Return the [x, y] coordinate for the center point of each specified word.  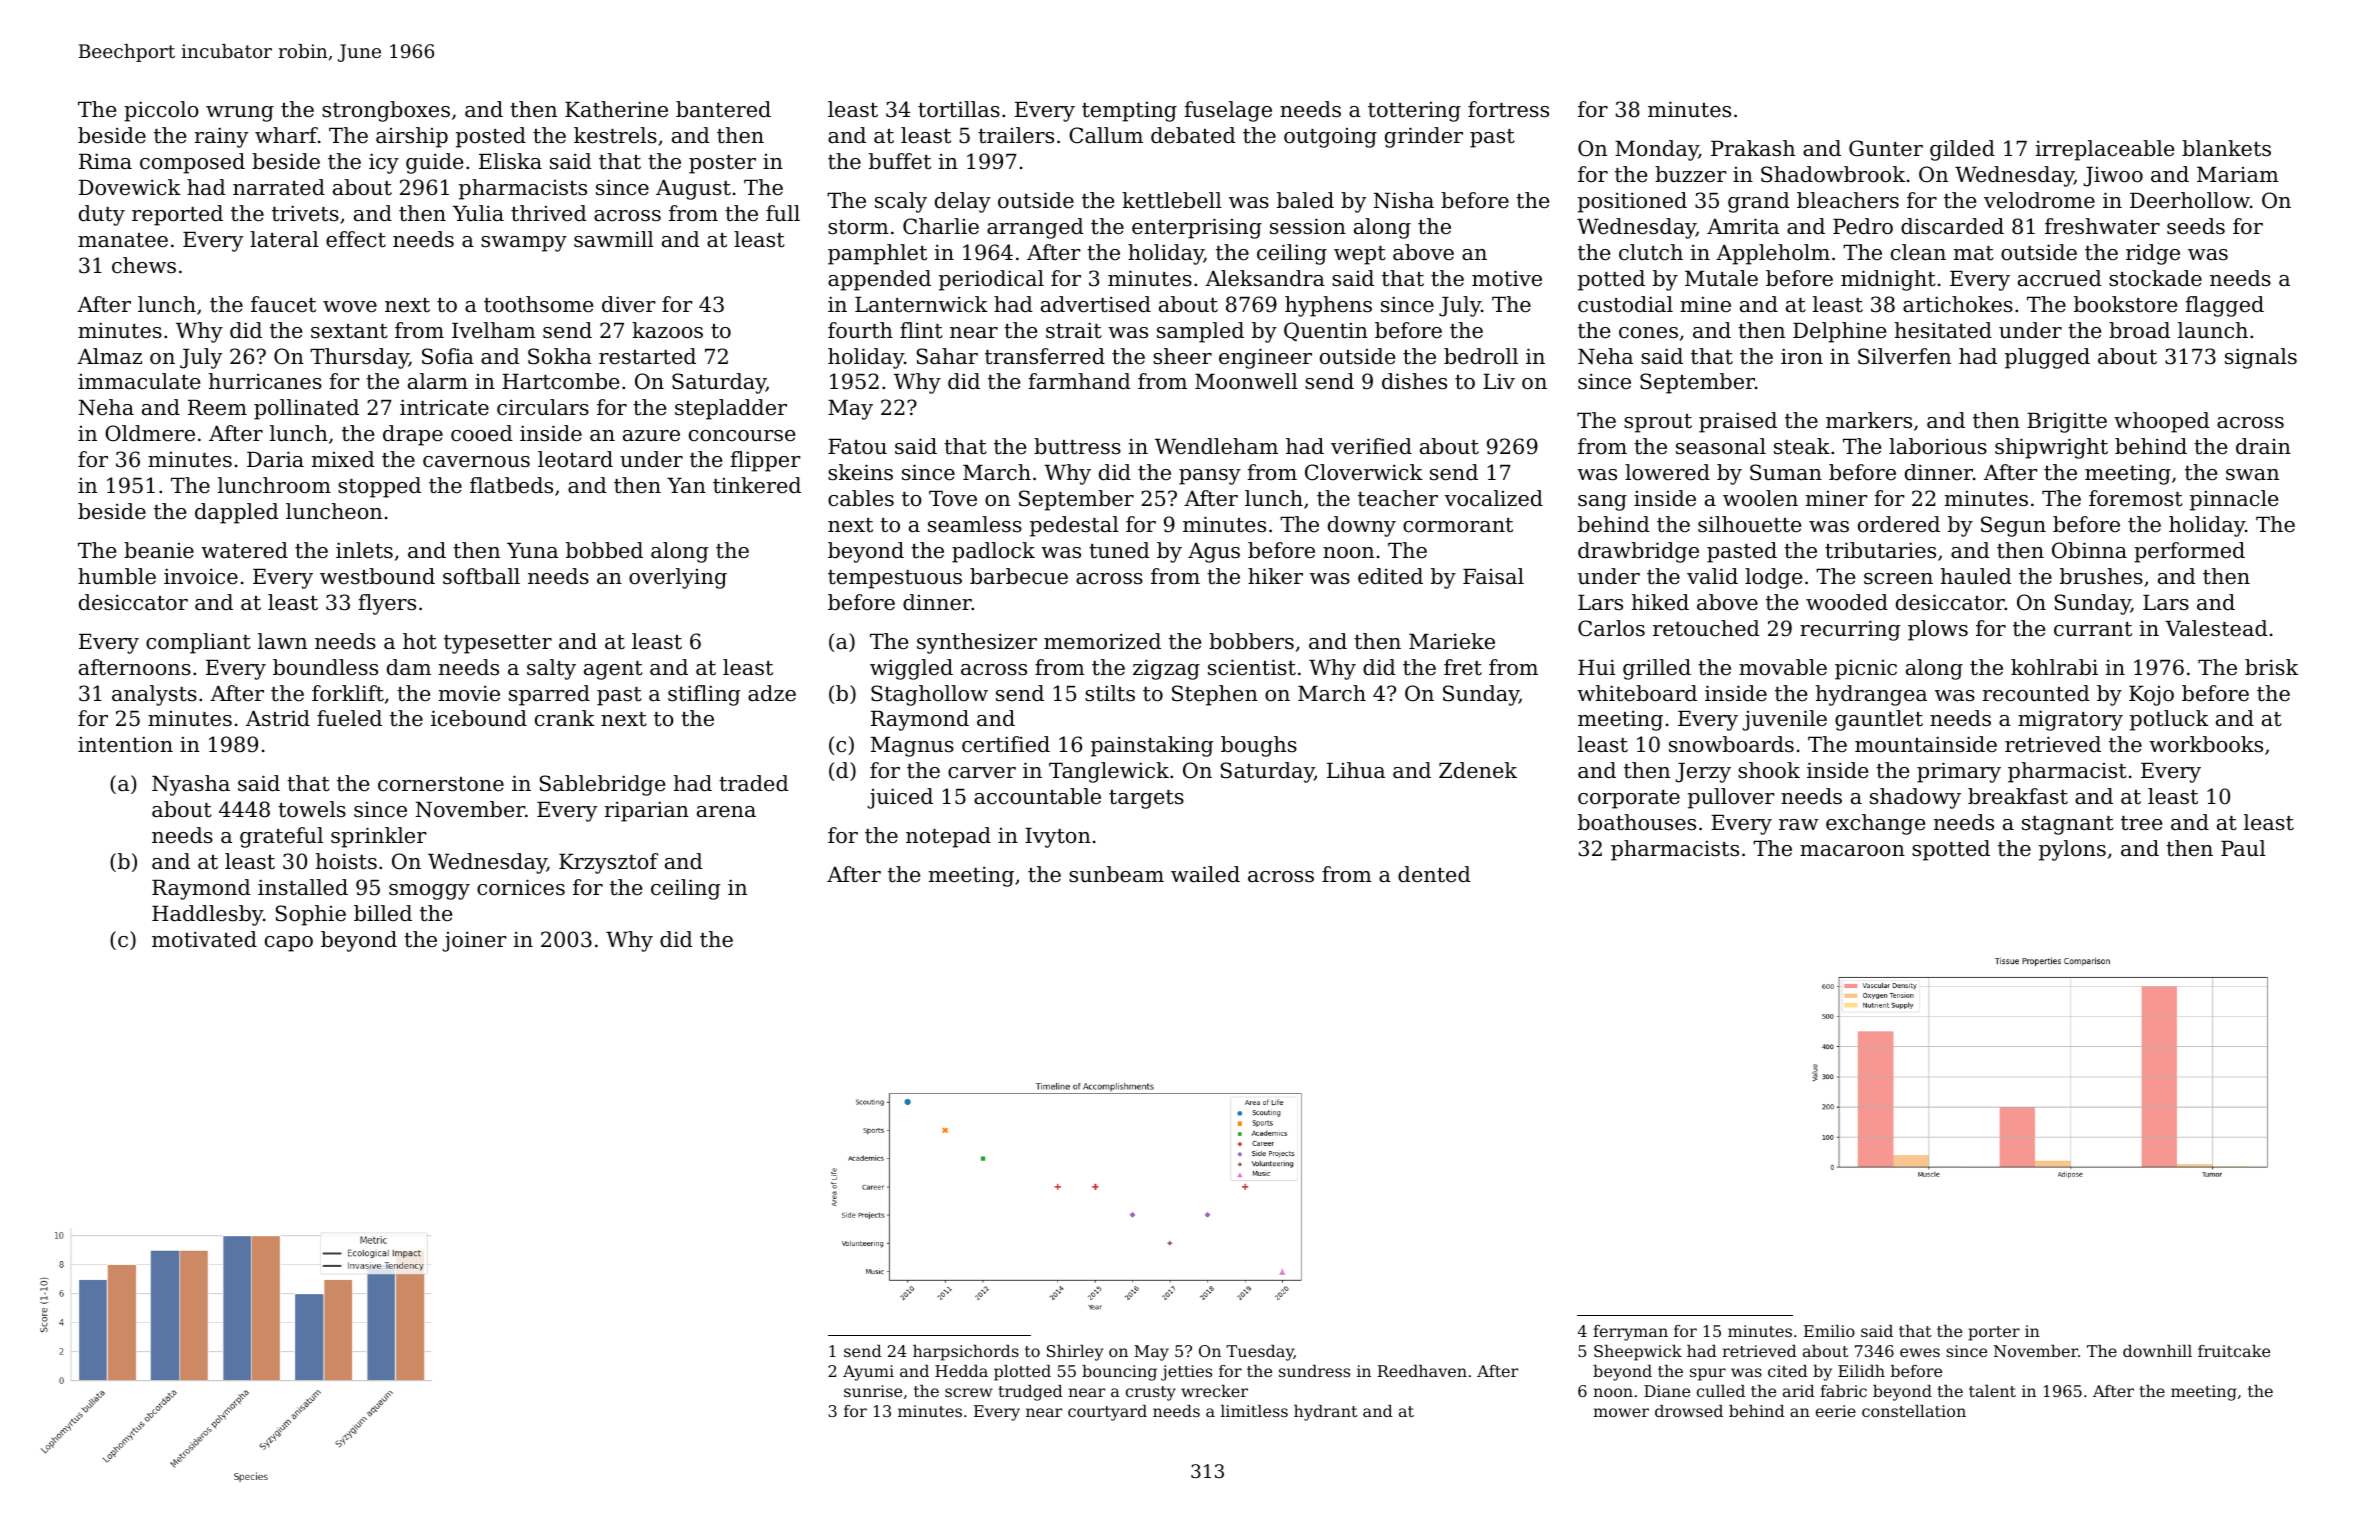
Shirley [1075, 1353]
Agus [1214, 553]
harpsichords [966, 1353]
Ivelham [494, 330]
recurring [1850, 630]
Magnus [912, 747]
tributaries [1880, 550]
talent [1992, 1391]
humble [117, 576]
